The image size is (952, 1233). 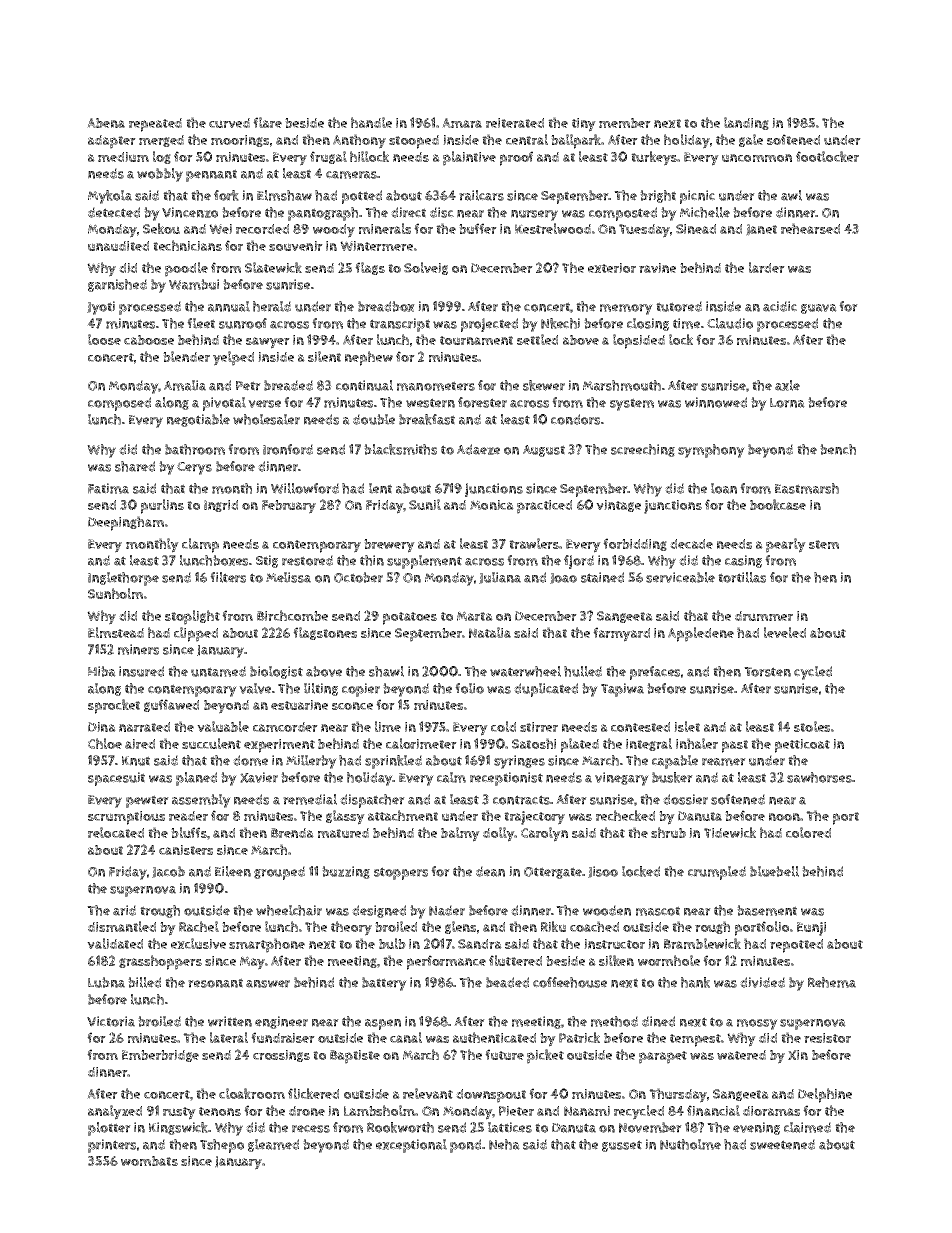 I want to click on wobbly, so click(x=160, y=175).
